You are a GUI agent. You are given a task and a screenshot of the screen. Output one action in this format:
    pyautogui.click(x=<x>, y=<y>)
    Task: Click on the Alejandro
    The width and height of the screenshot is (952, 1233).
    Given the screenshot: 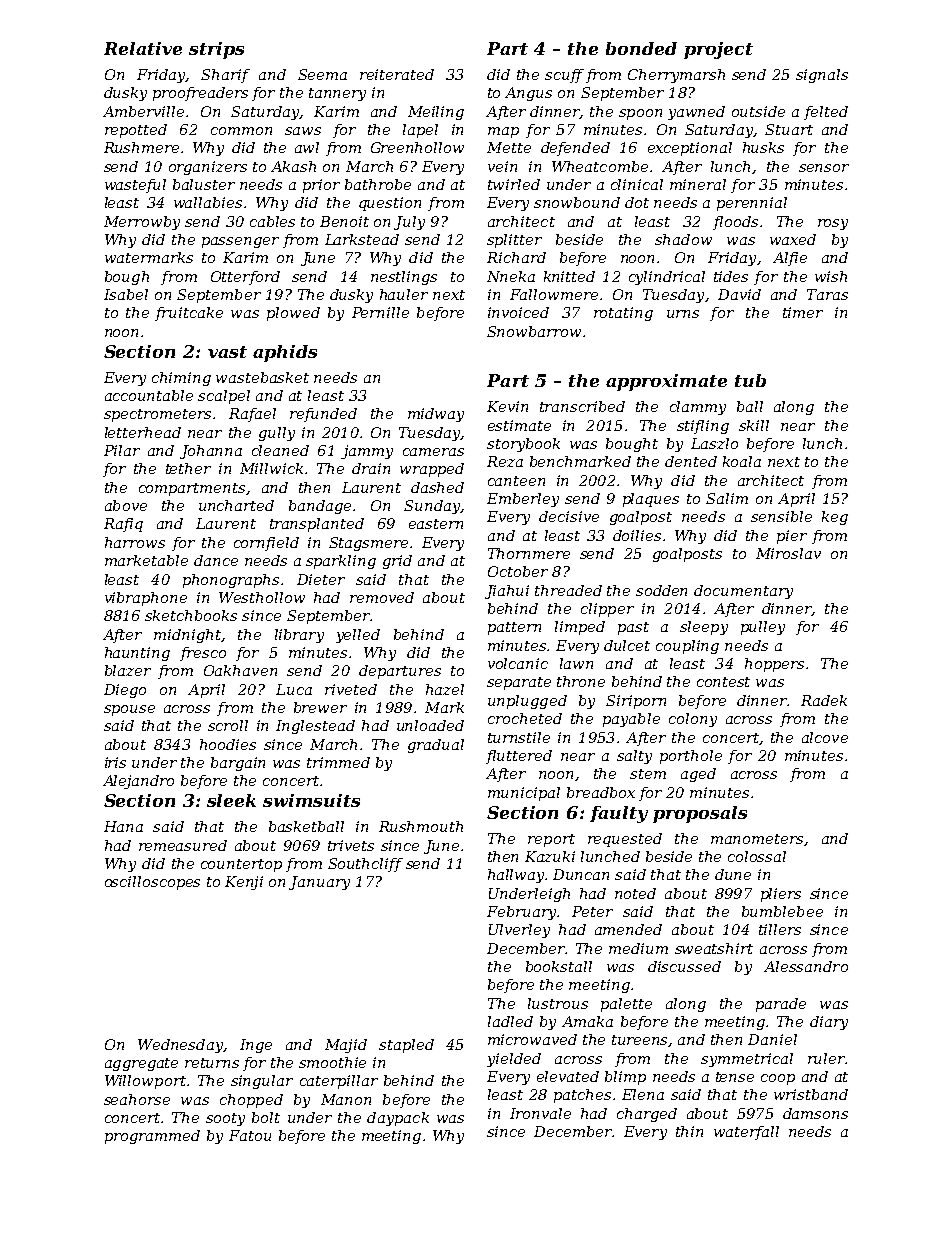 What is the action you would take?
    pyautogui.click(x=138, y=782)
